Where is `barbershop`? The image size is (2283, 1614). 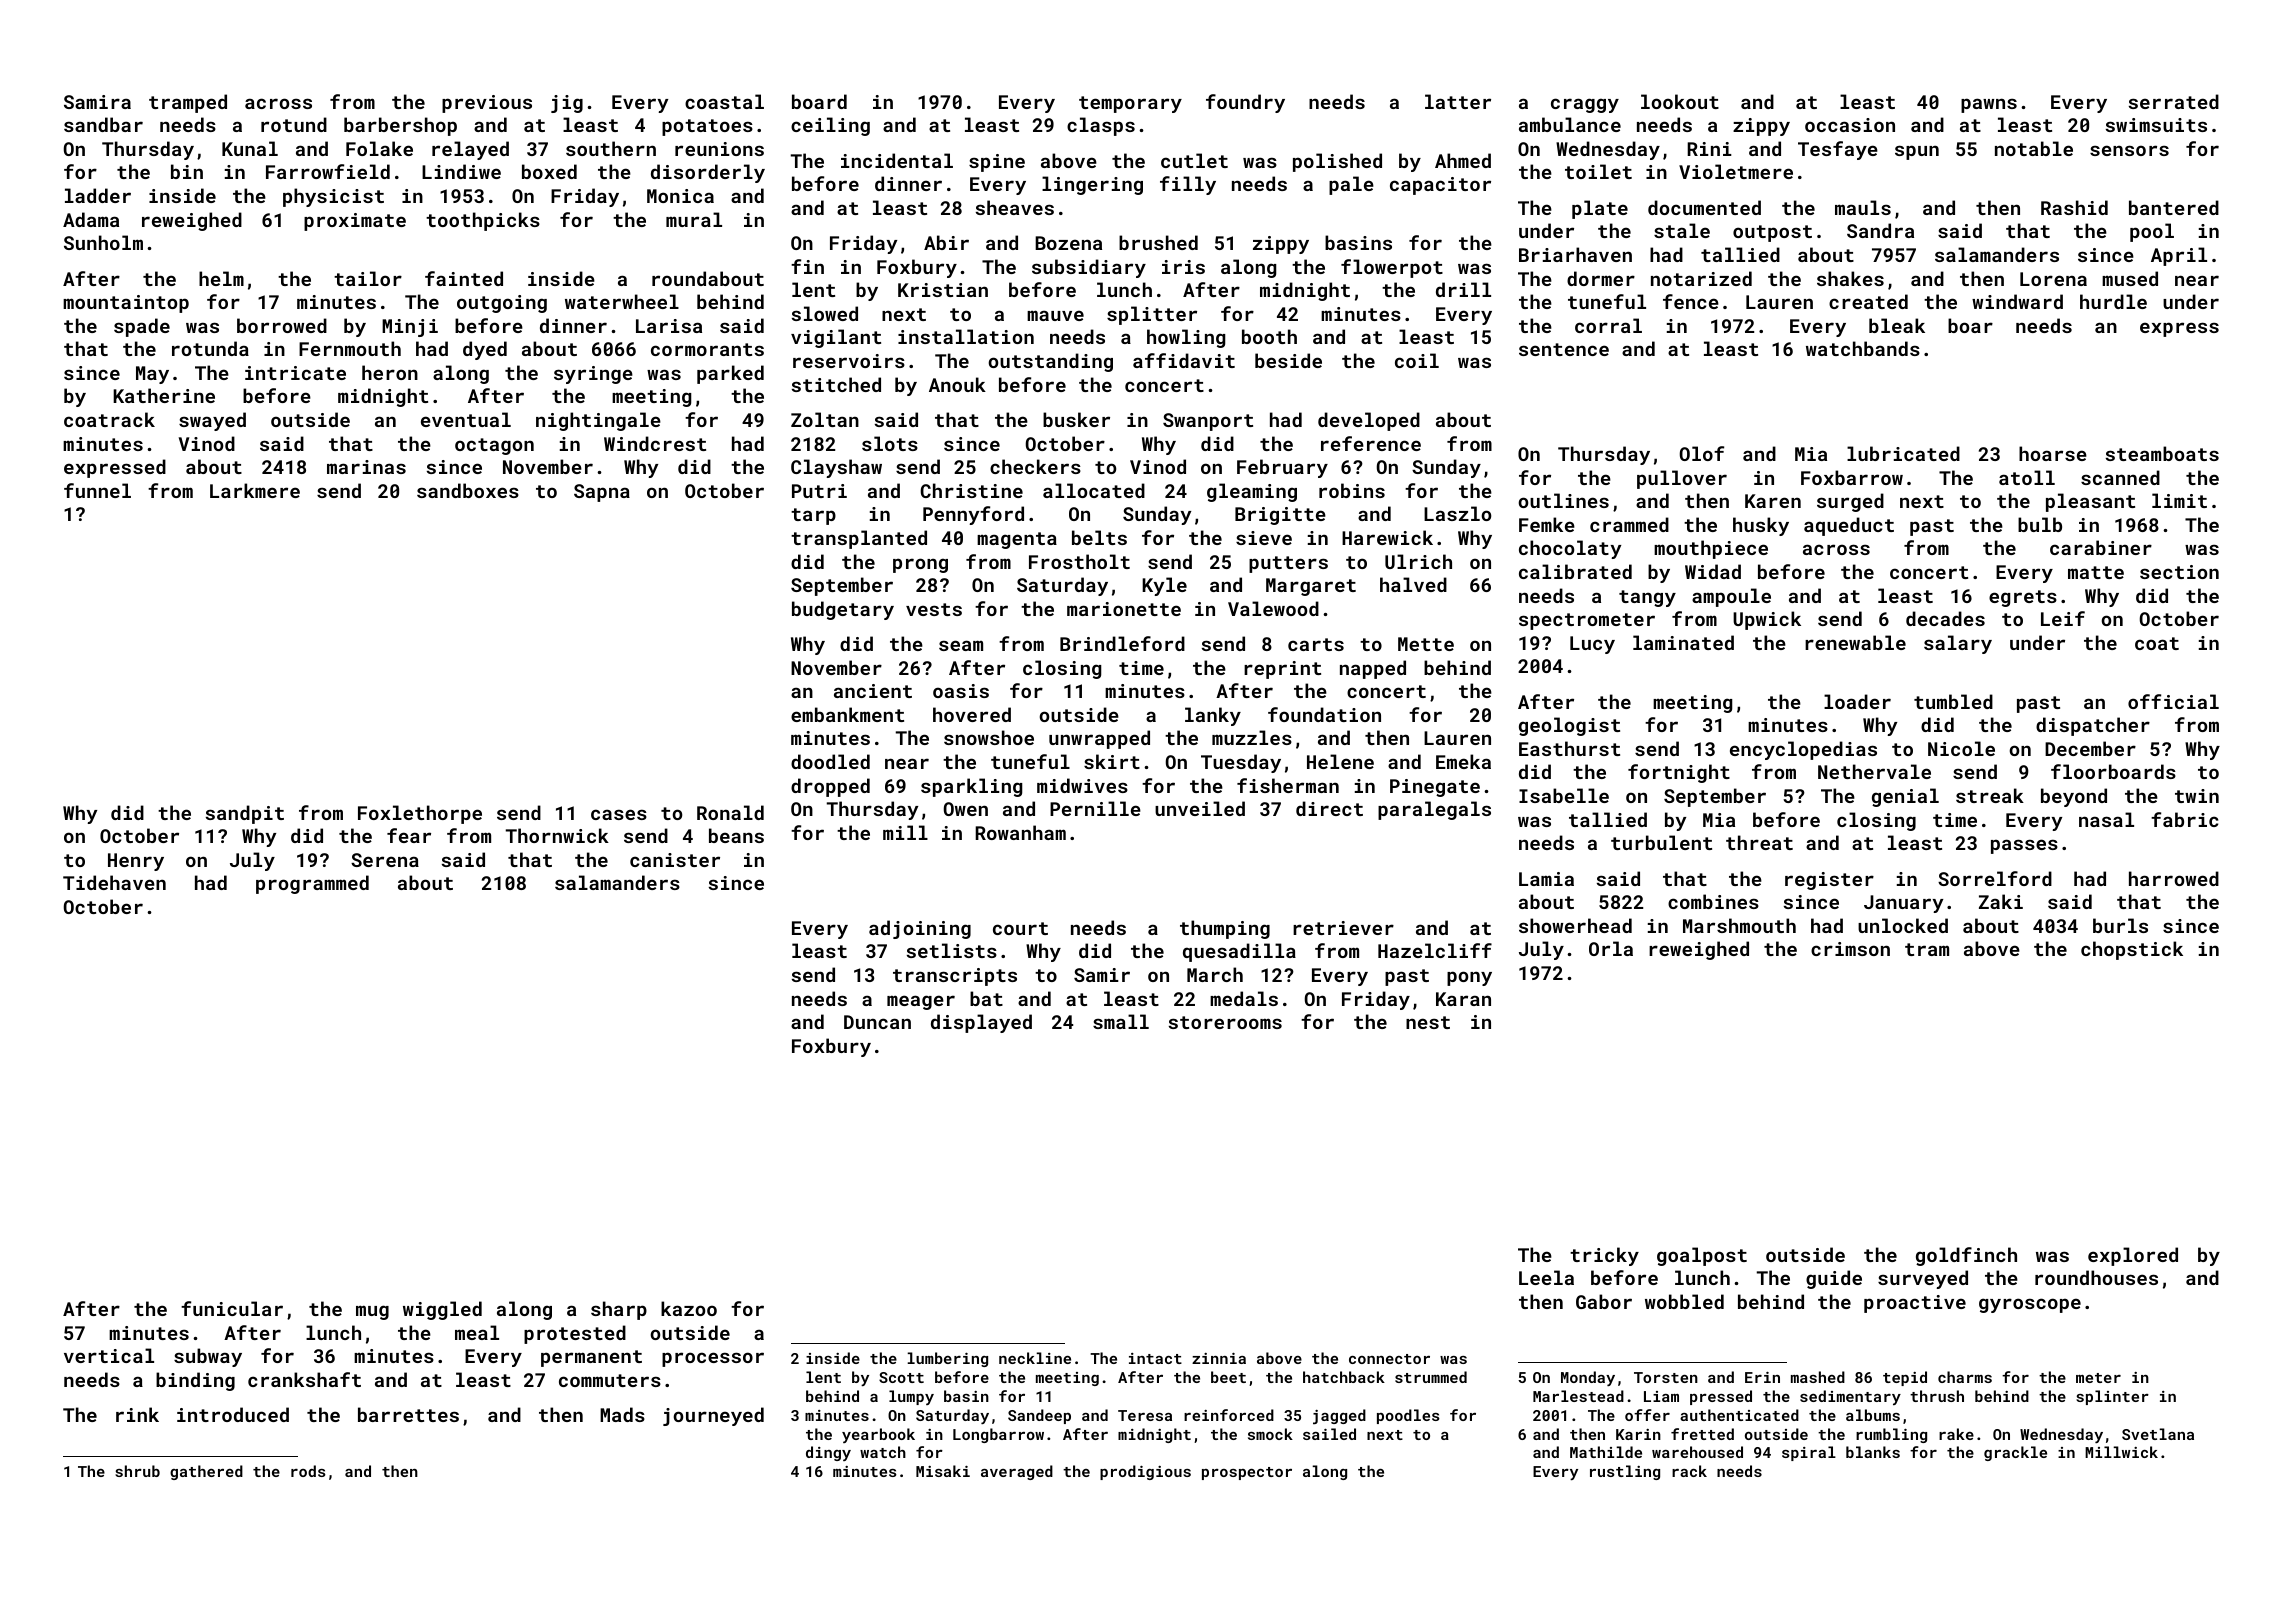
barbershop is located at coordinates (400, 126).
